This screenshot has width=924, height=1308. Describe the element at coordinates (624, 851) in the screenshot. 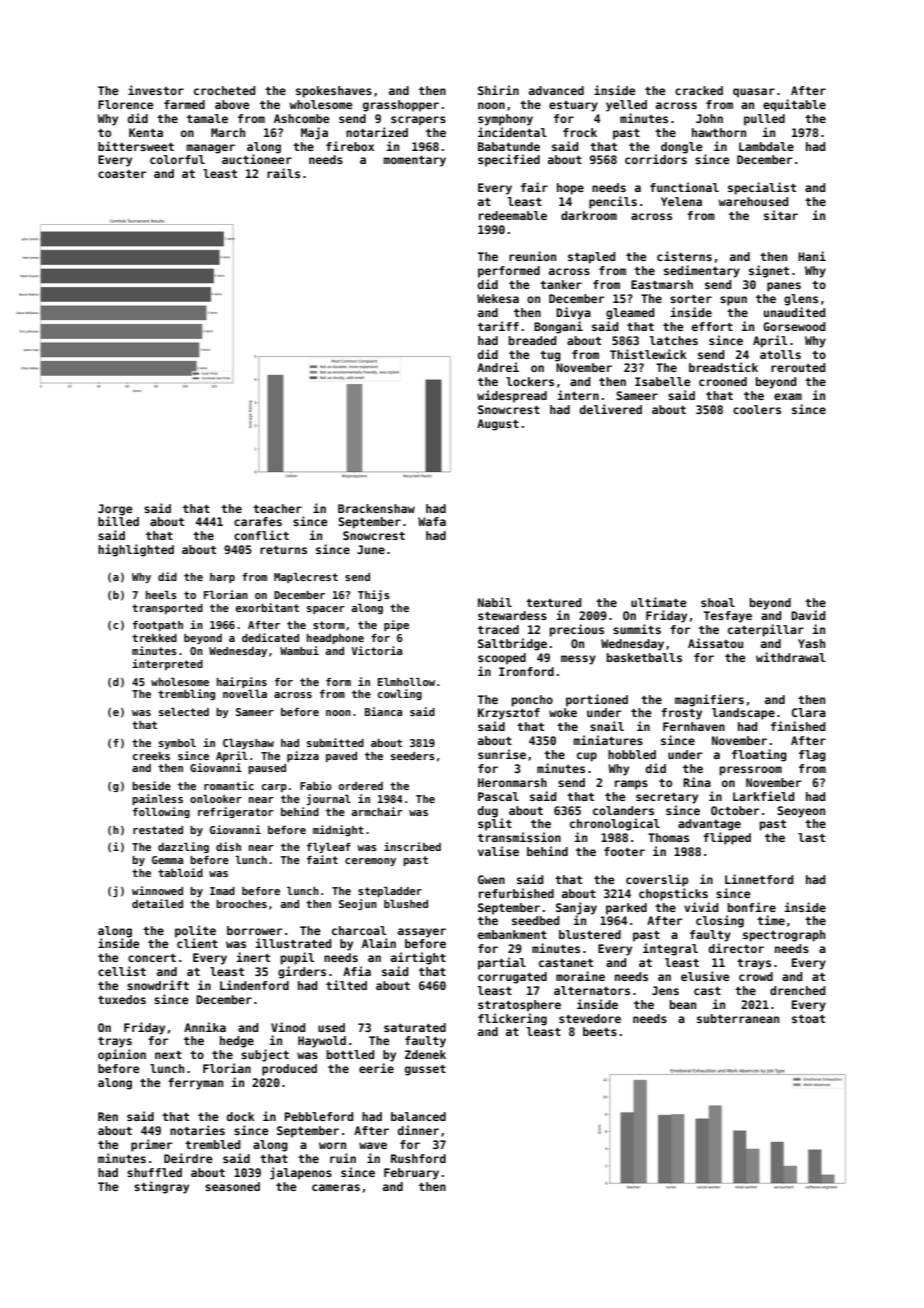

I see `footer` at that location.
